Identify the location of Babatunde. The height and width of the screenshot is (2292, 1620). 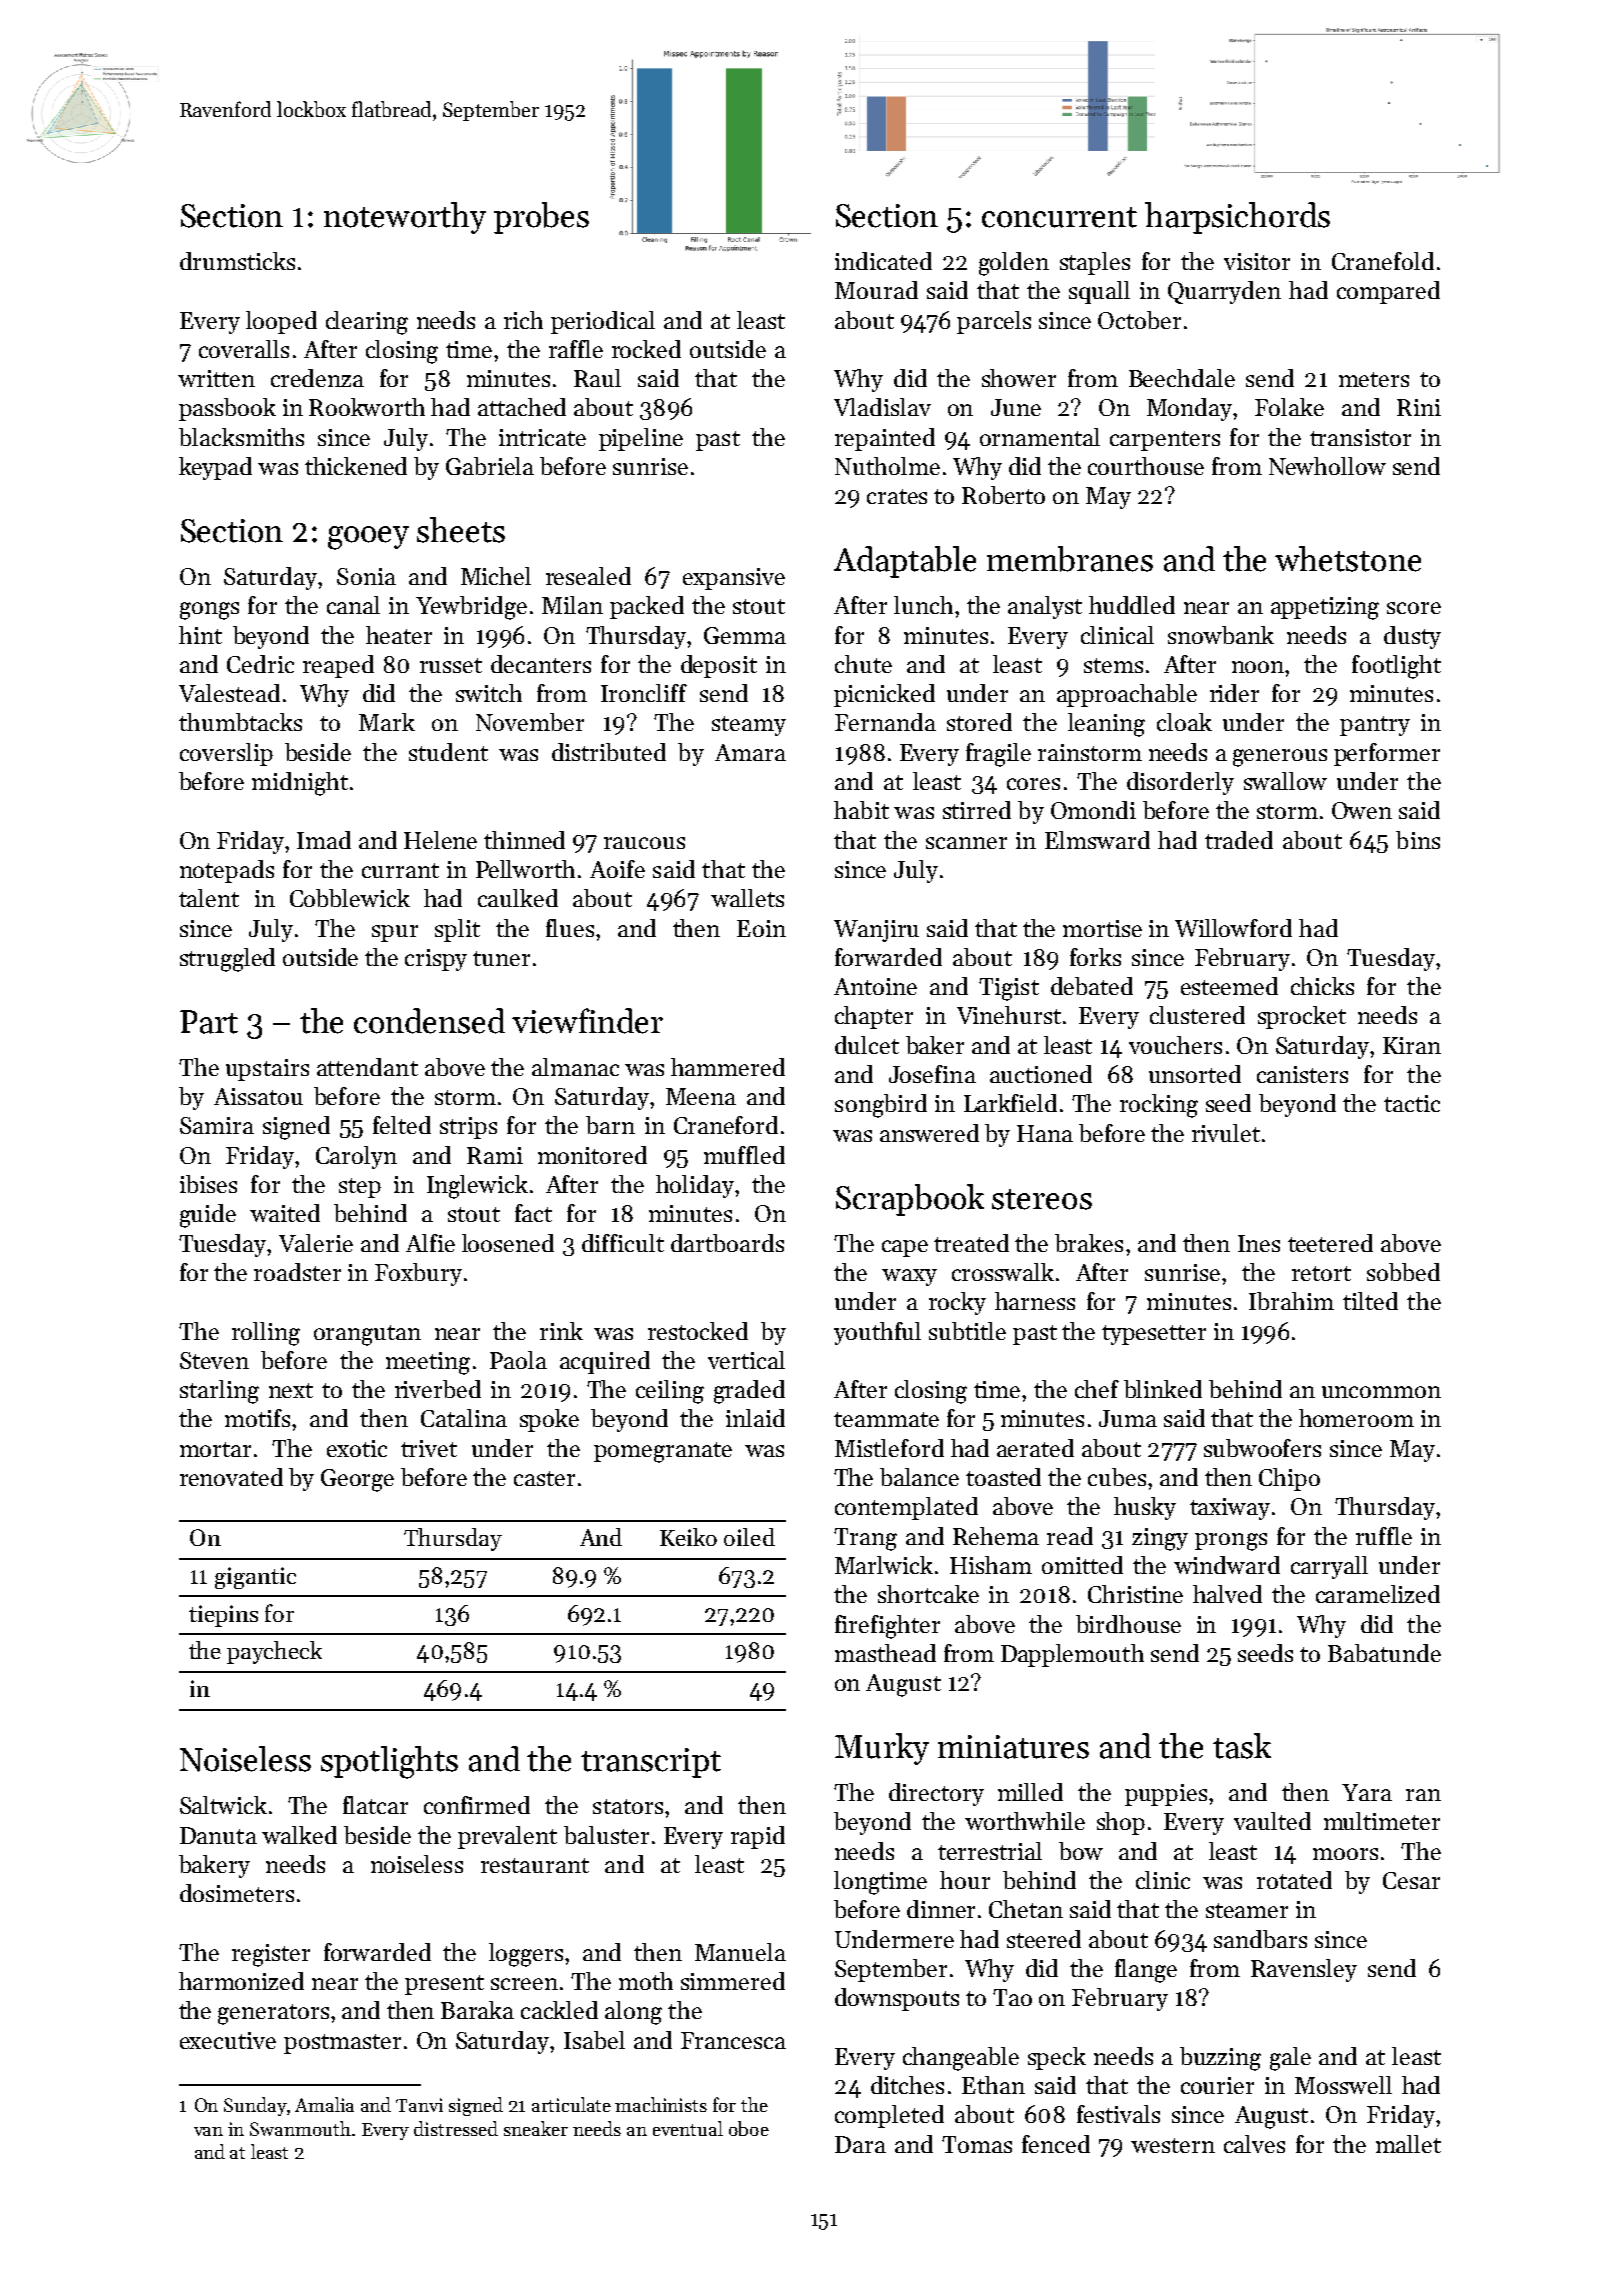
(1384, 1653).
